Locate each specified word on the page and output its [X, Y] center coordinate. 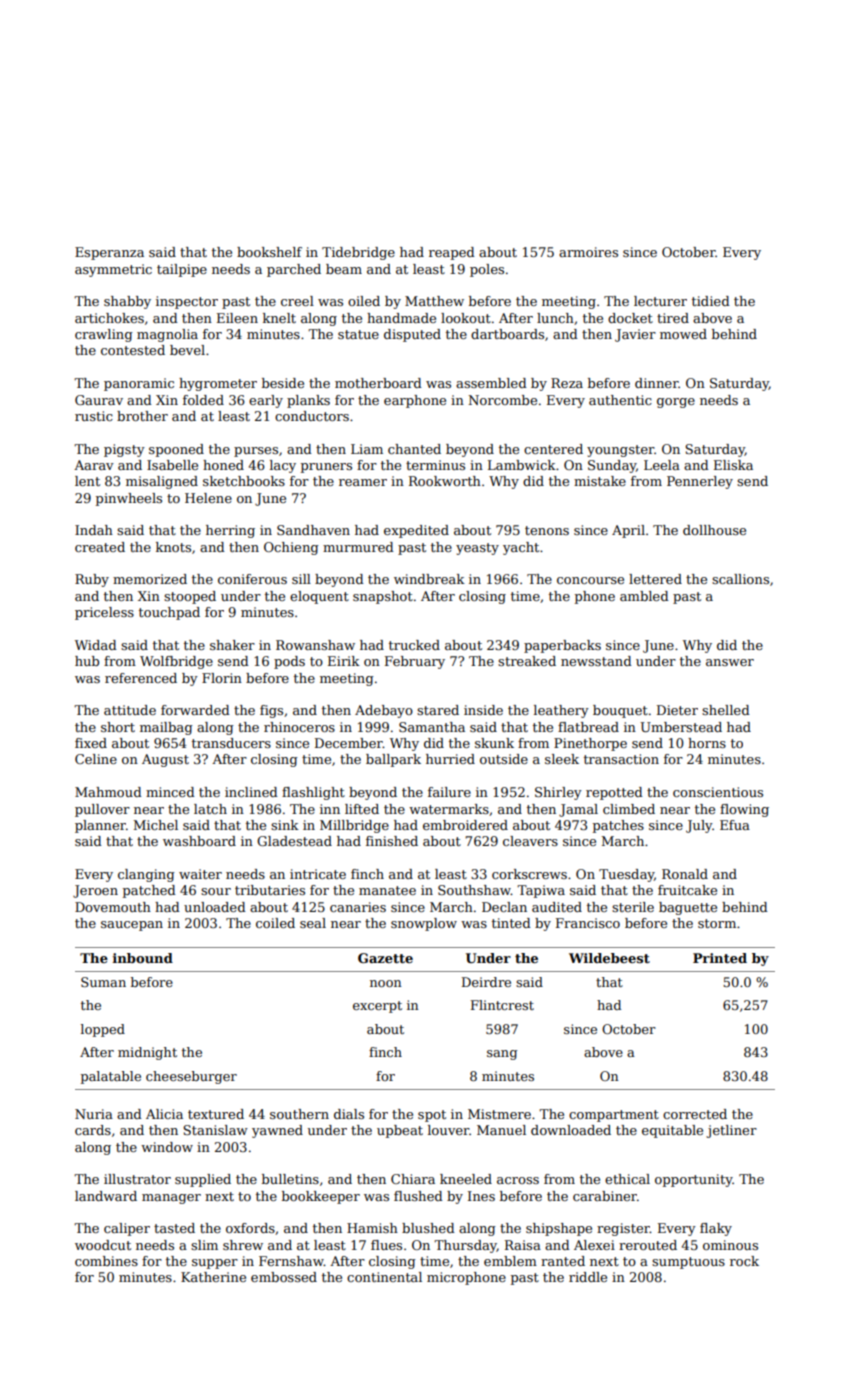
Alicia [164, 1114]
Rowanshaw [315, 645]
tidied [711, 301]
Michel [156, 825]
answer [730, 662]
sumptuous [688, 1263]
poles [487, 270]
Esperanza [109, 253]
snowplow [424, 924]
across [518, 1180]
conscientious [718, 792]
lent [87, 481]
